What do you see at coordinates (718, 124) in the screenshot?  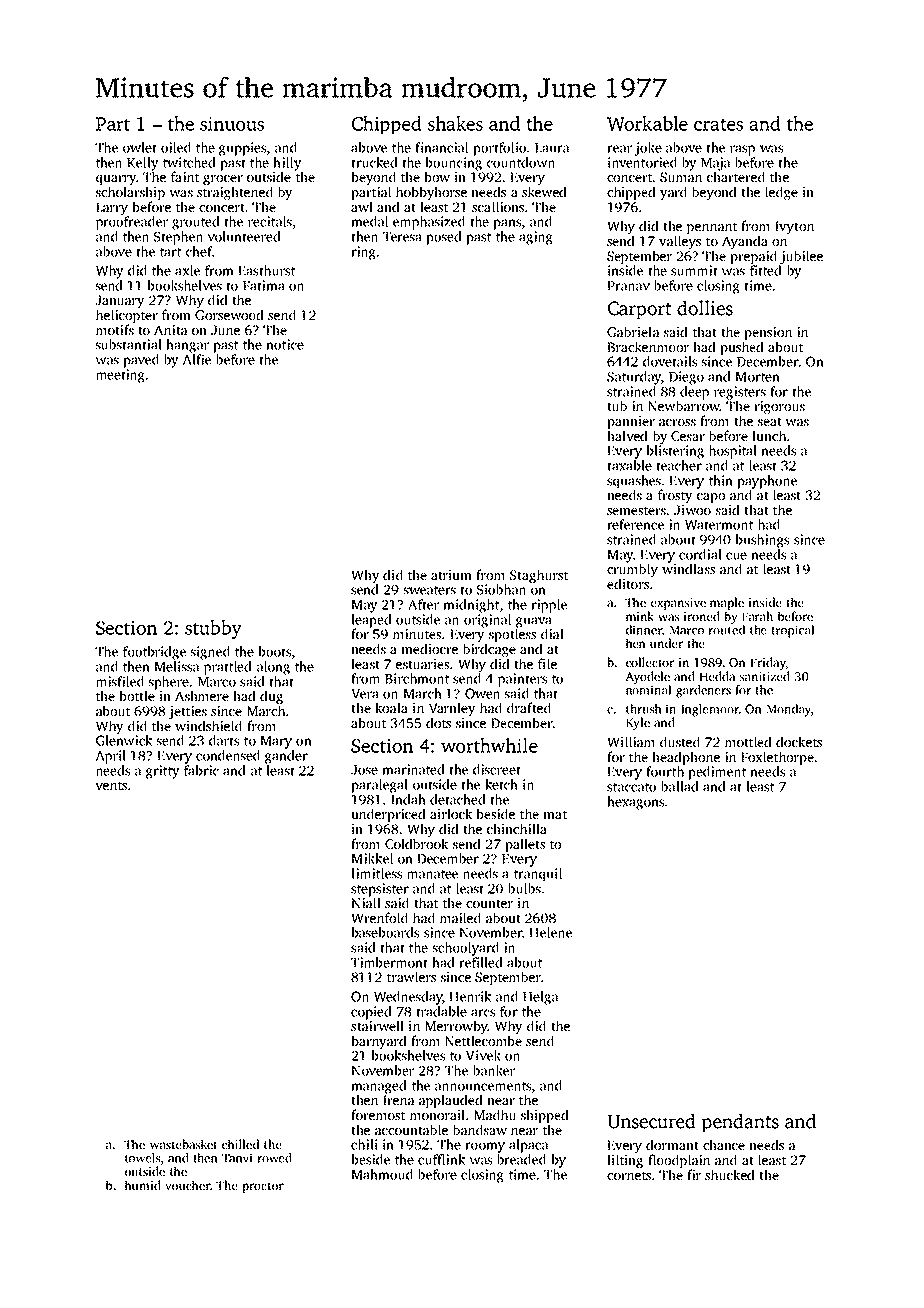 I see `crates` at bounding box center [718, 124].
